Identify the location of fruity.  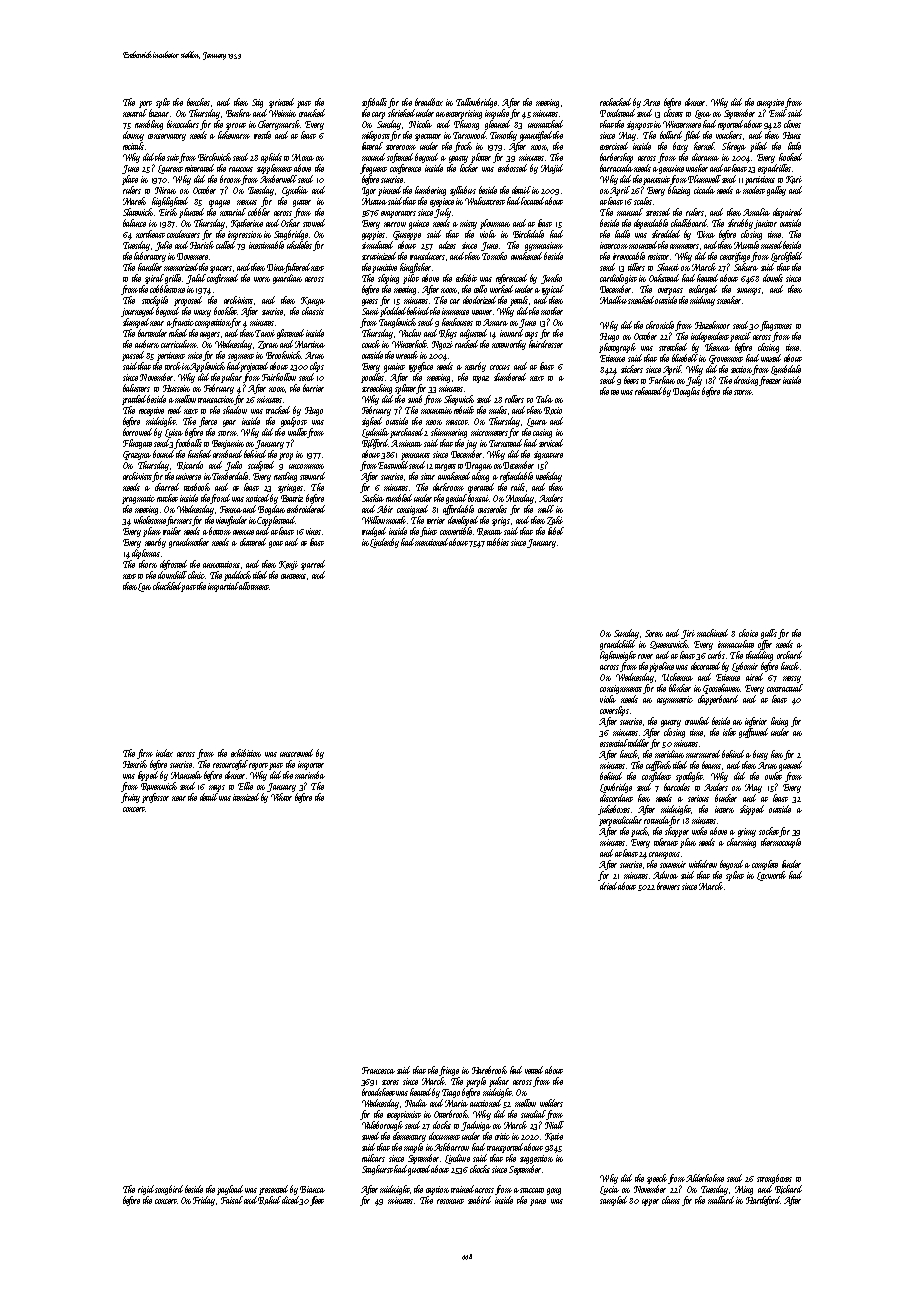
(130, 798).
